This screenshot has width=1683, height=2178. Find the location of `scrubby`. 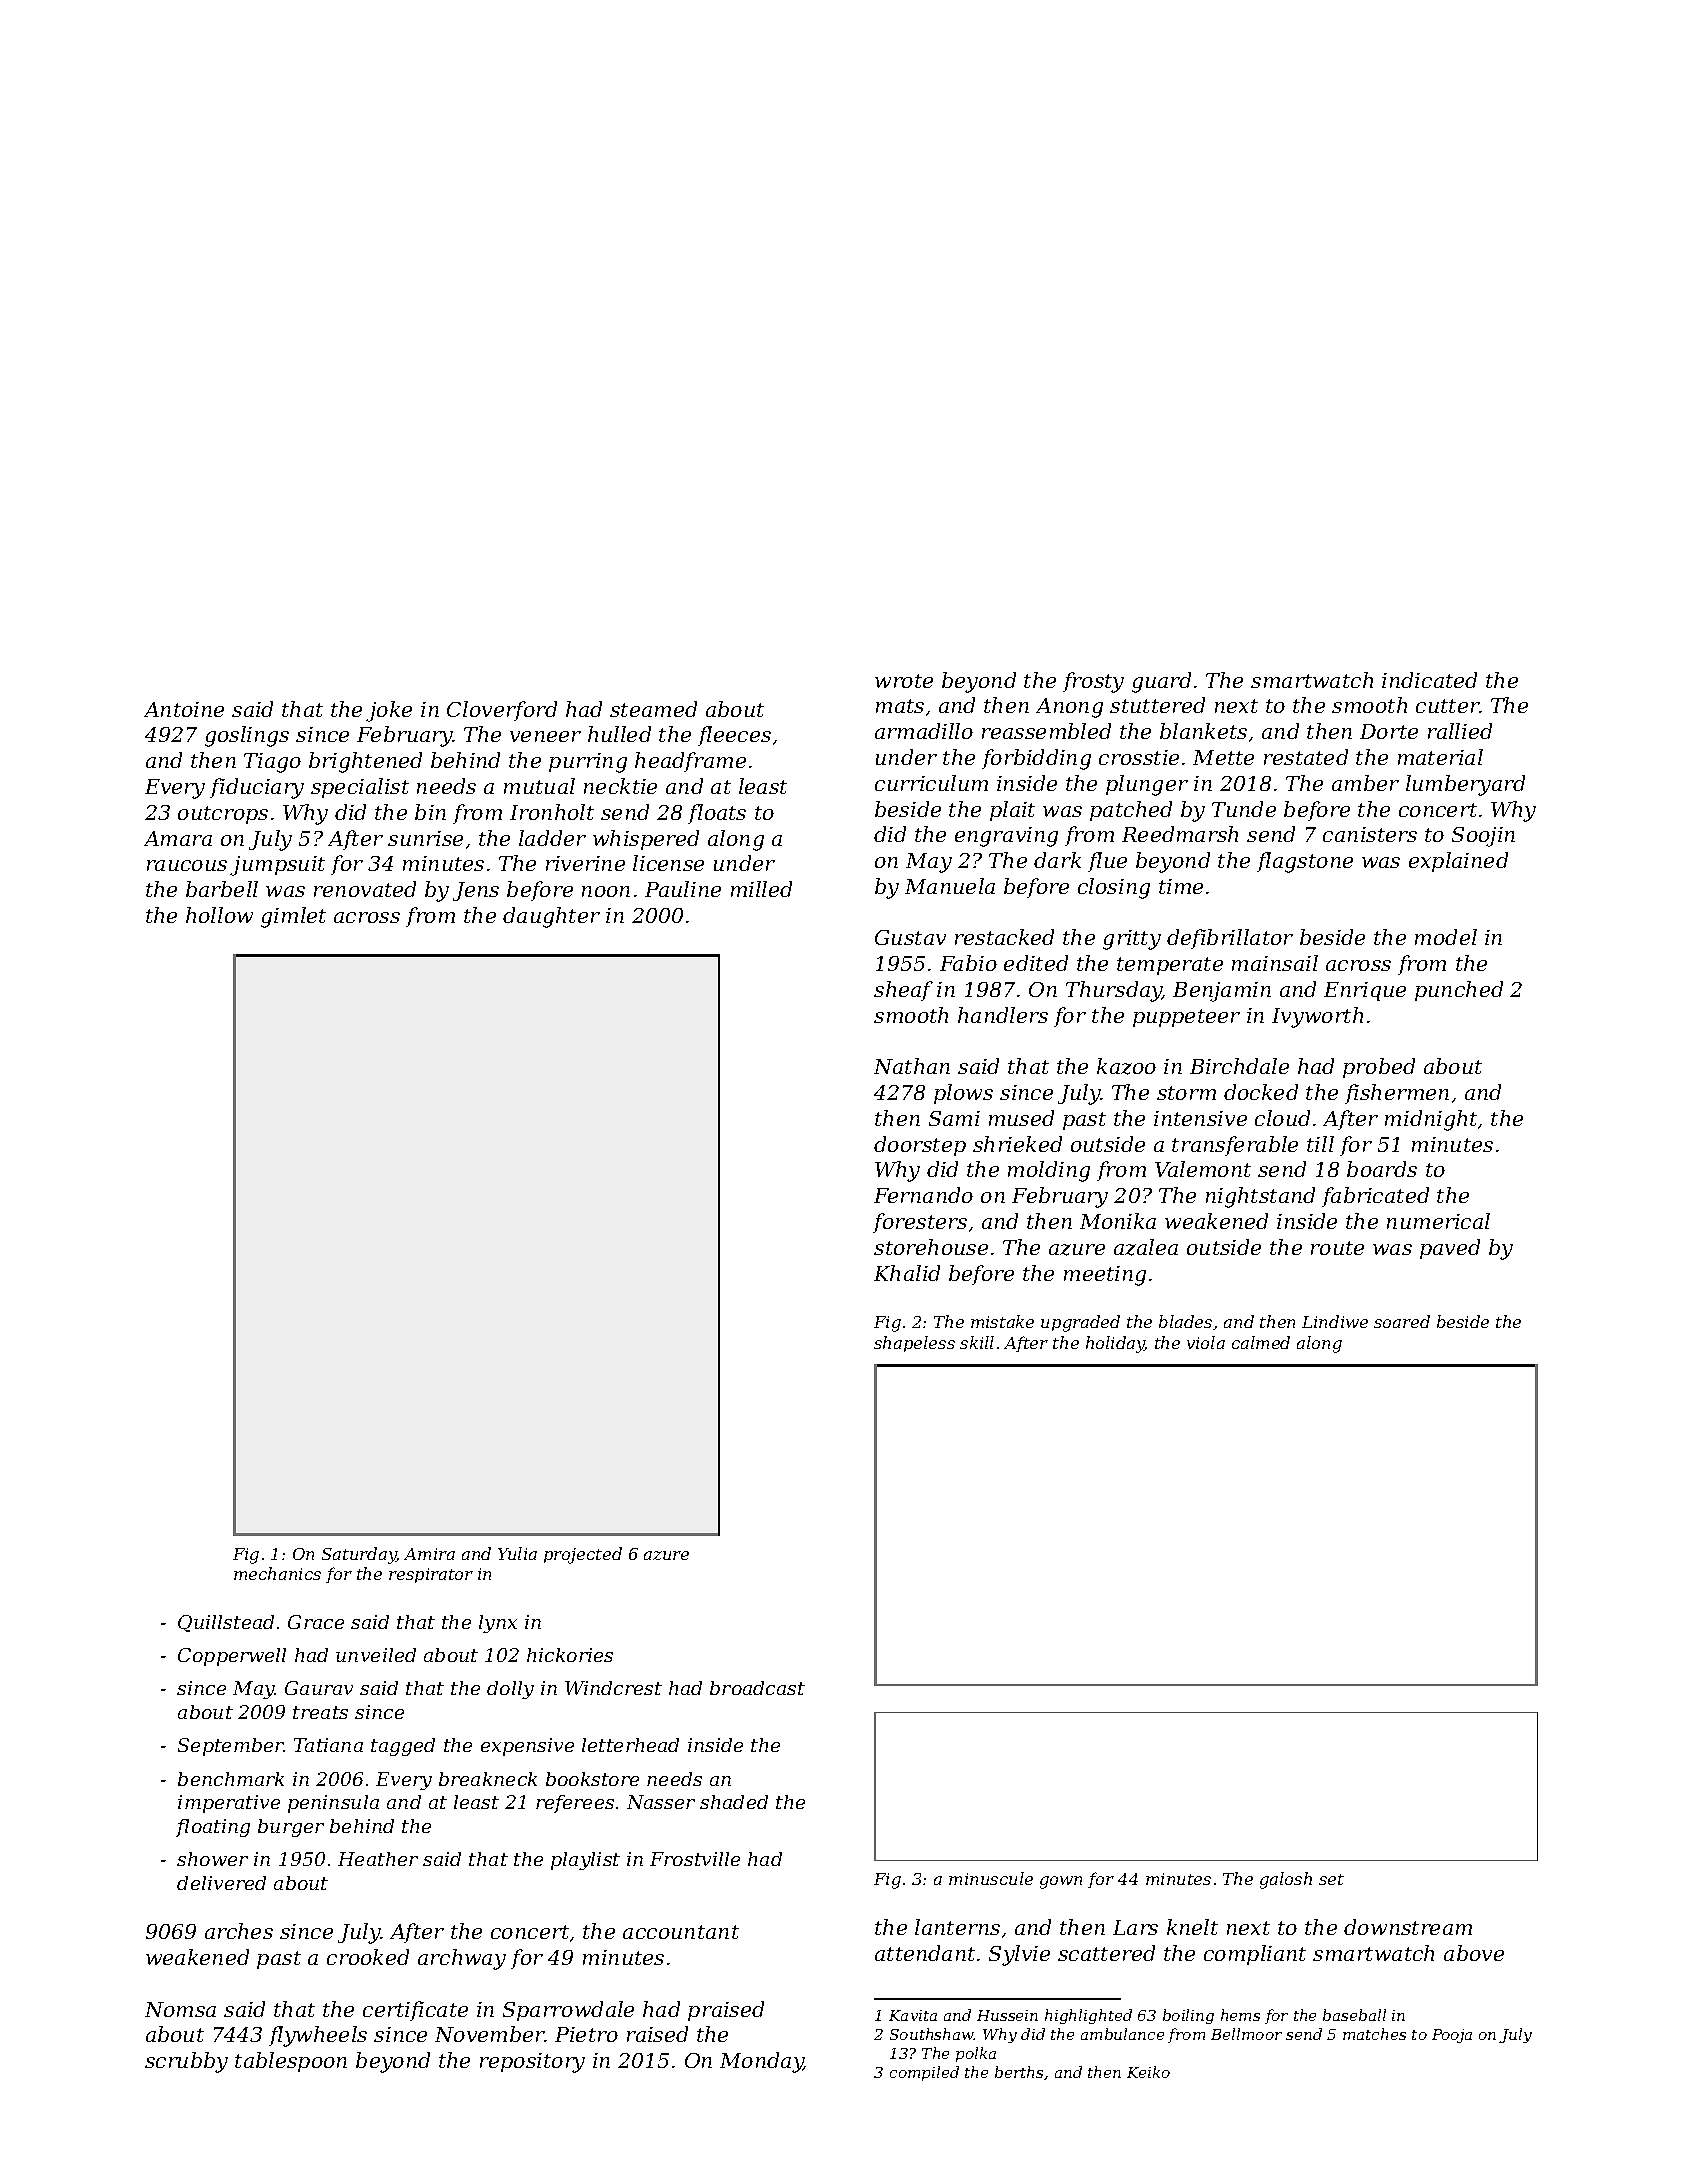

scrubby is located at coordinates (186, 2062).
